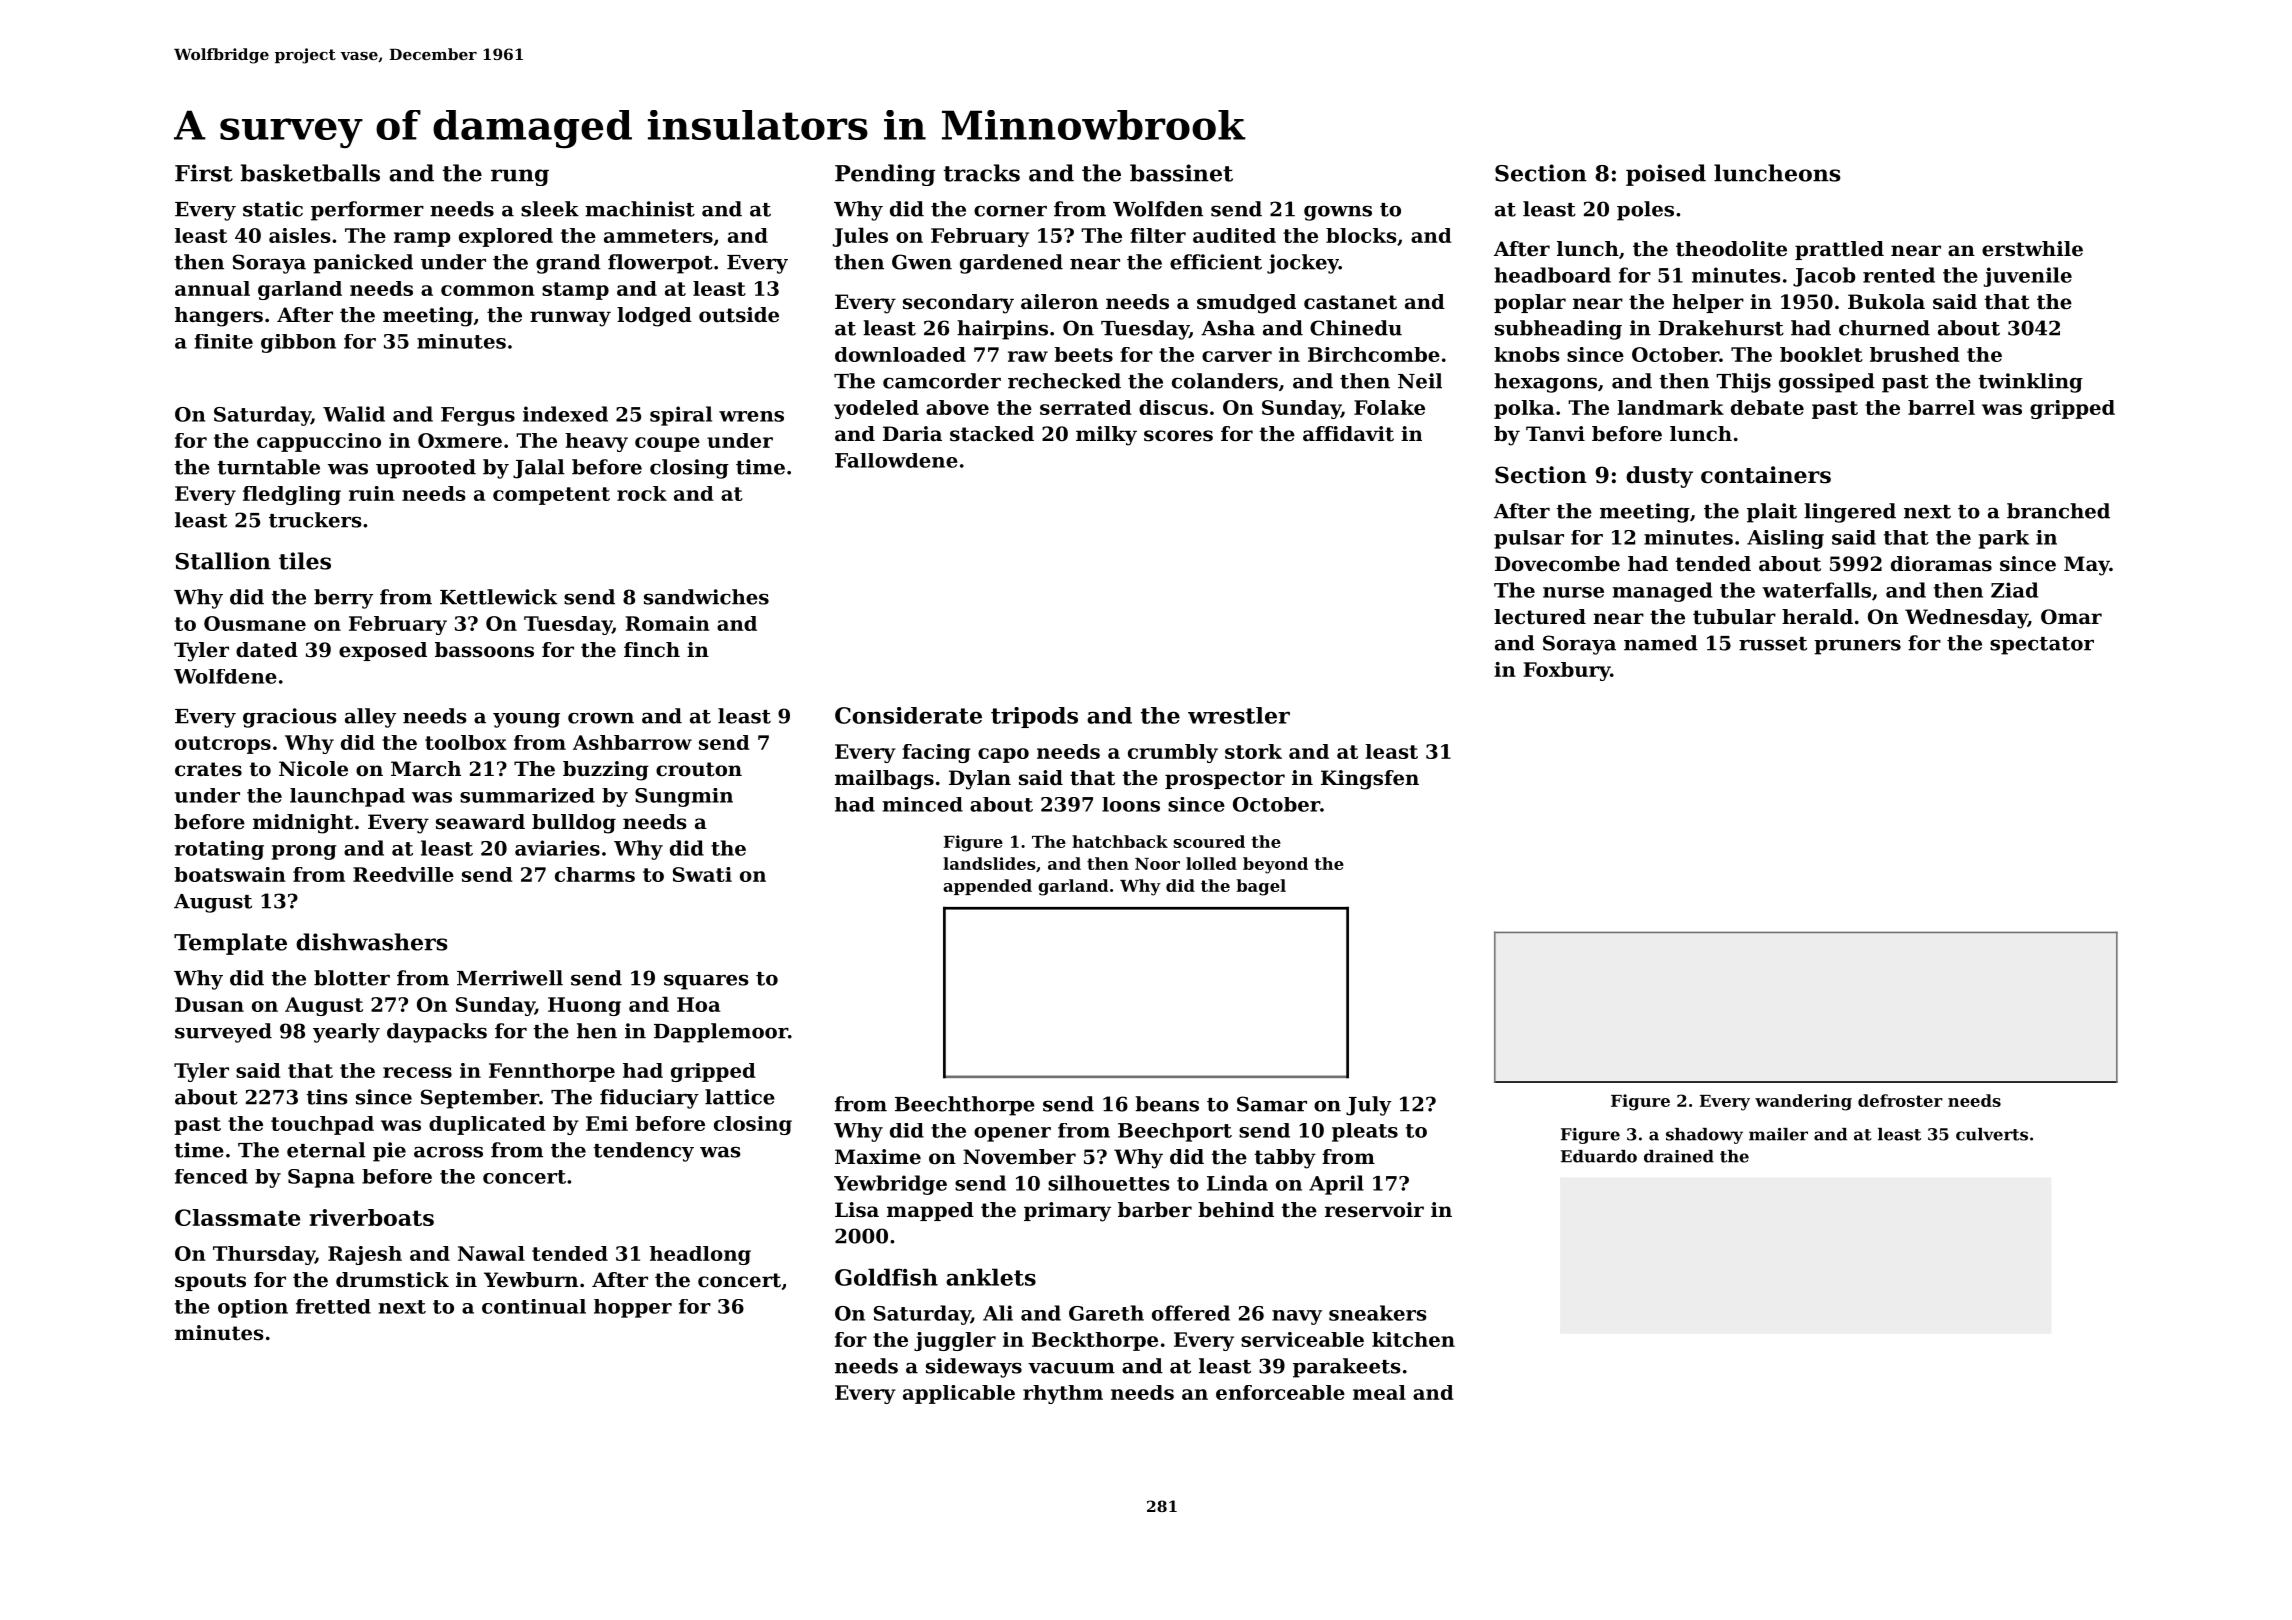 Image resolution: width=2292 pixels, height=1620 pixels. I want to click on rhythm, so click(1063, 1394).
